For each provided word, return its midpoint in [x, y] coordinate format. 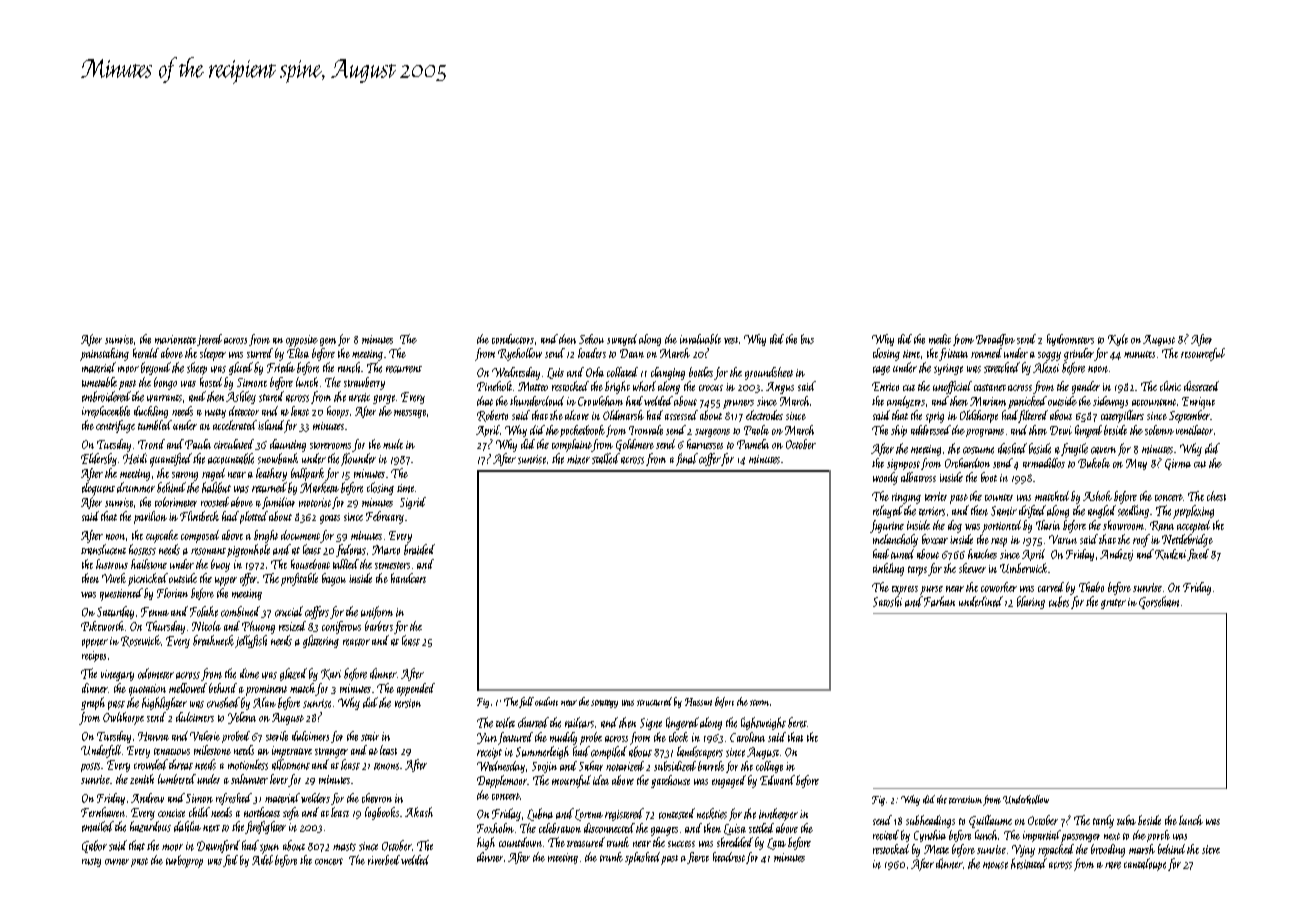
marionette [175, 339]
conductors [513, 339]
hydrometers [1070, 340]
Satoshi [887, 601]
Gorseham [1159, 602]
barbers [379, 626]
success [681, 844]
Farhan [939, 601]
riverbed [384, 860]
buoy [220, 565]
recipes [94, 656]
